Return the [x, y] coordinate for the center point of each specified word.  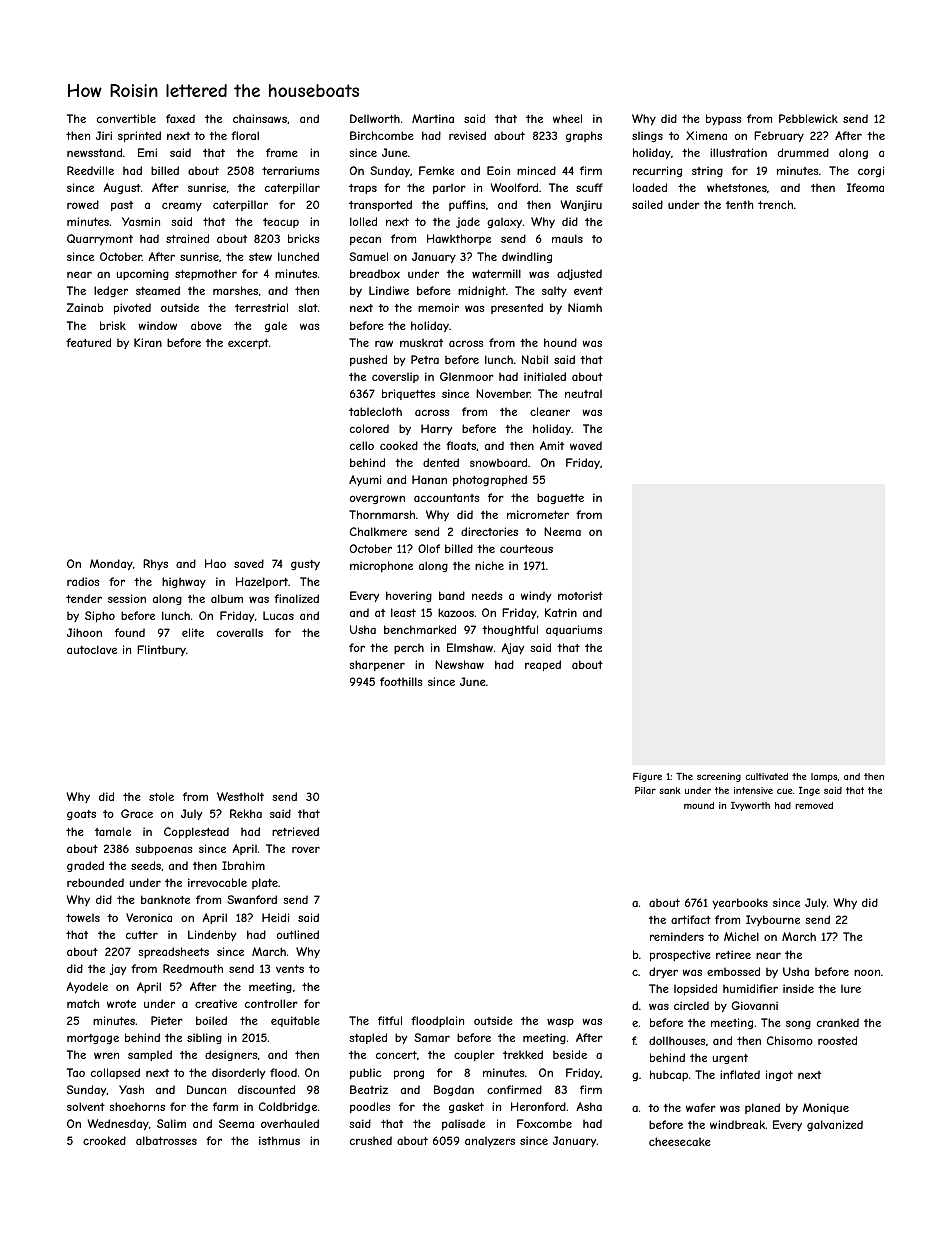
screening [719, 777]
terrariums [290, 170]
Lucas [278, 615]
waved [586, 445]
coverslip [395, 377]
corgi [871, 171]
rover [306, 849]
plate [265, 883]
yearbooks [740, 903]
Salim [171, 1123]
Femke [436, 170]
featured [88, 342]
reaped [543, 665]
